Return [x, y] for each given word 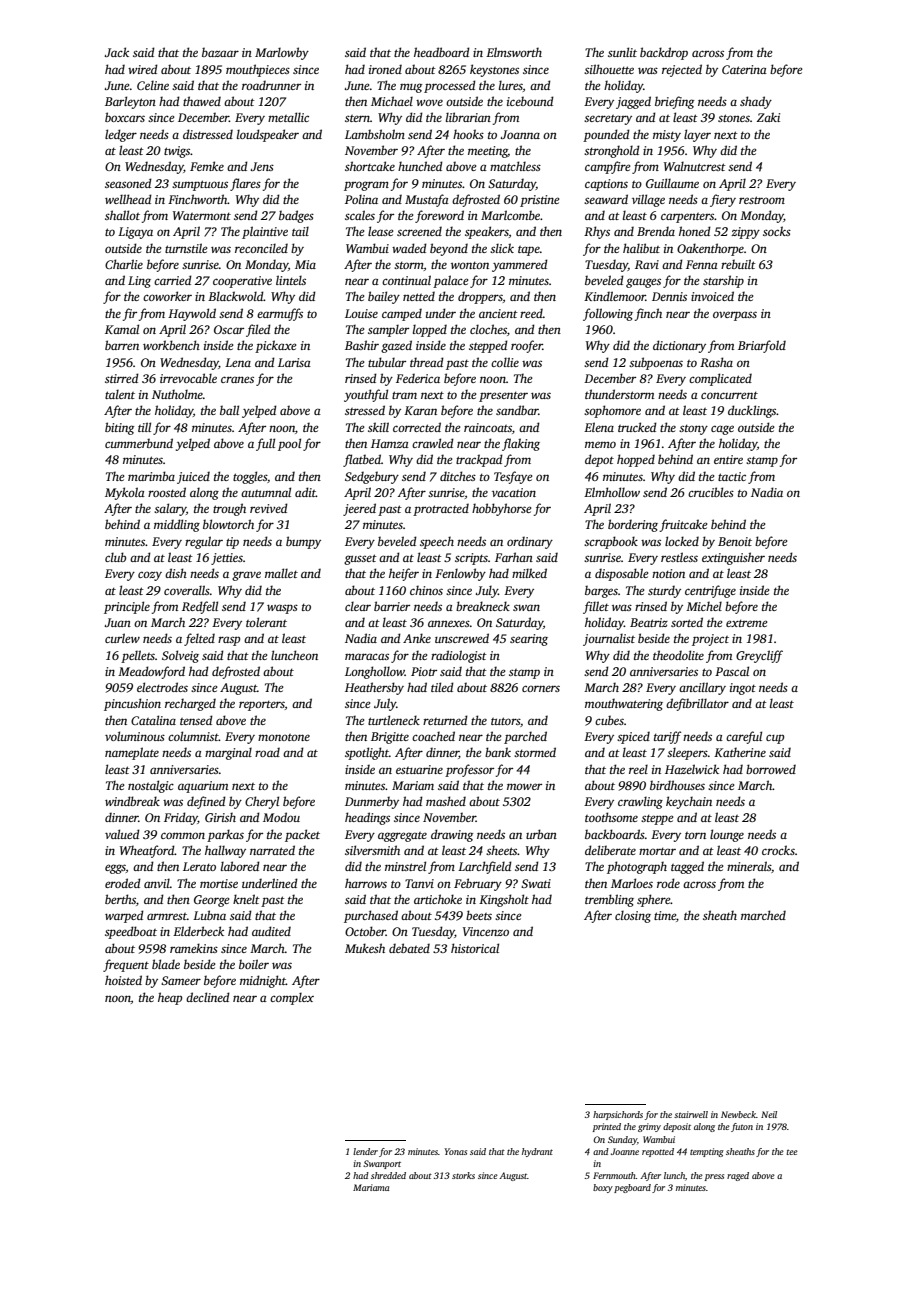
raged [738, 1176]
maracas [367, 656]
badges [296, 216]
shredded [388, 1175]
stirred [122, 378]
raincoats [488, 427]
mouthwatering [624, 704]
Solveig [180, 656]
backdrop [664, 53]
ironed [385, 69]
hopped [636, 460]
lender [365, 1151]
